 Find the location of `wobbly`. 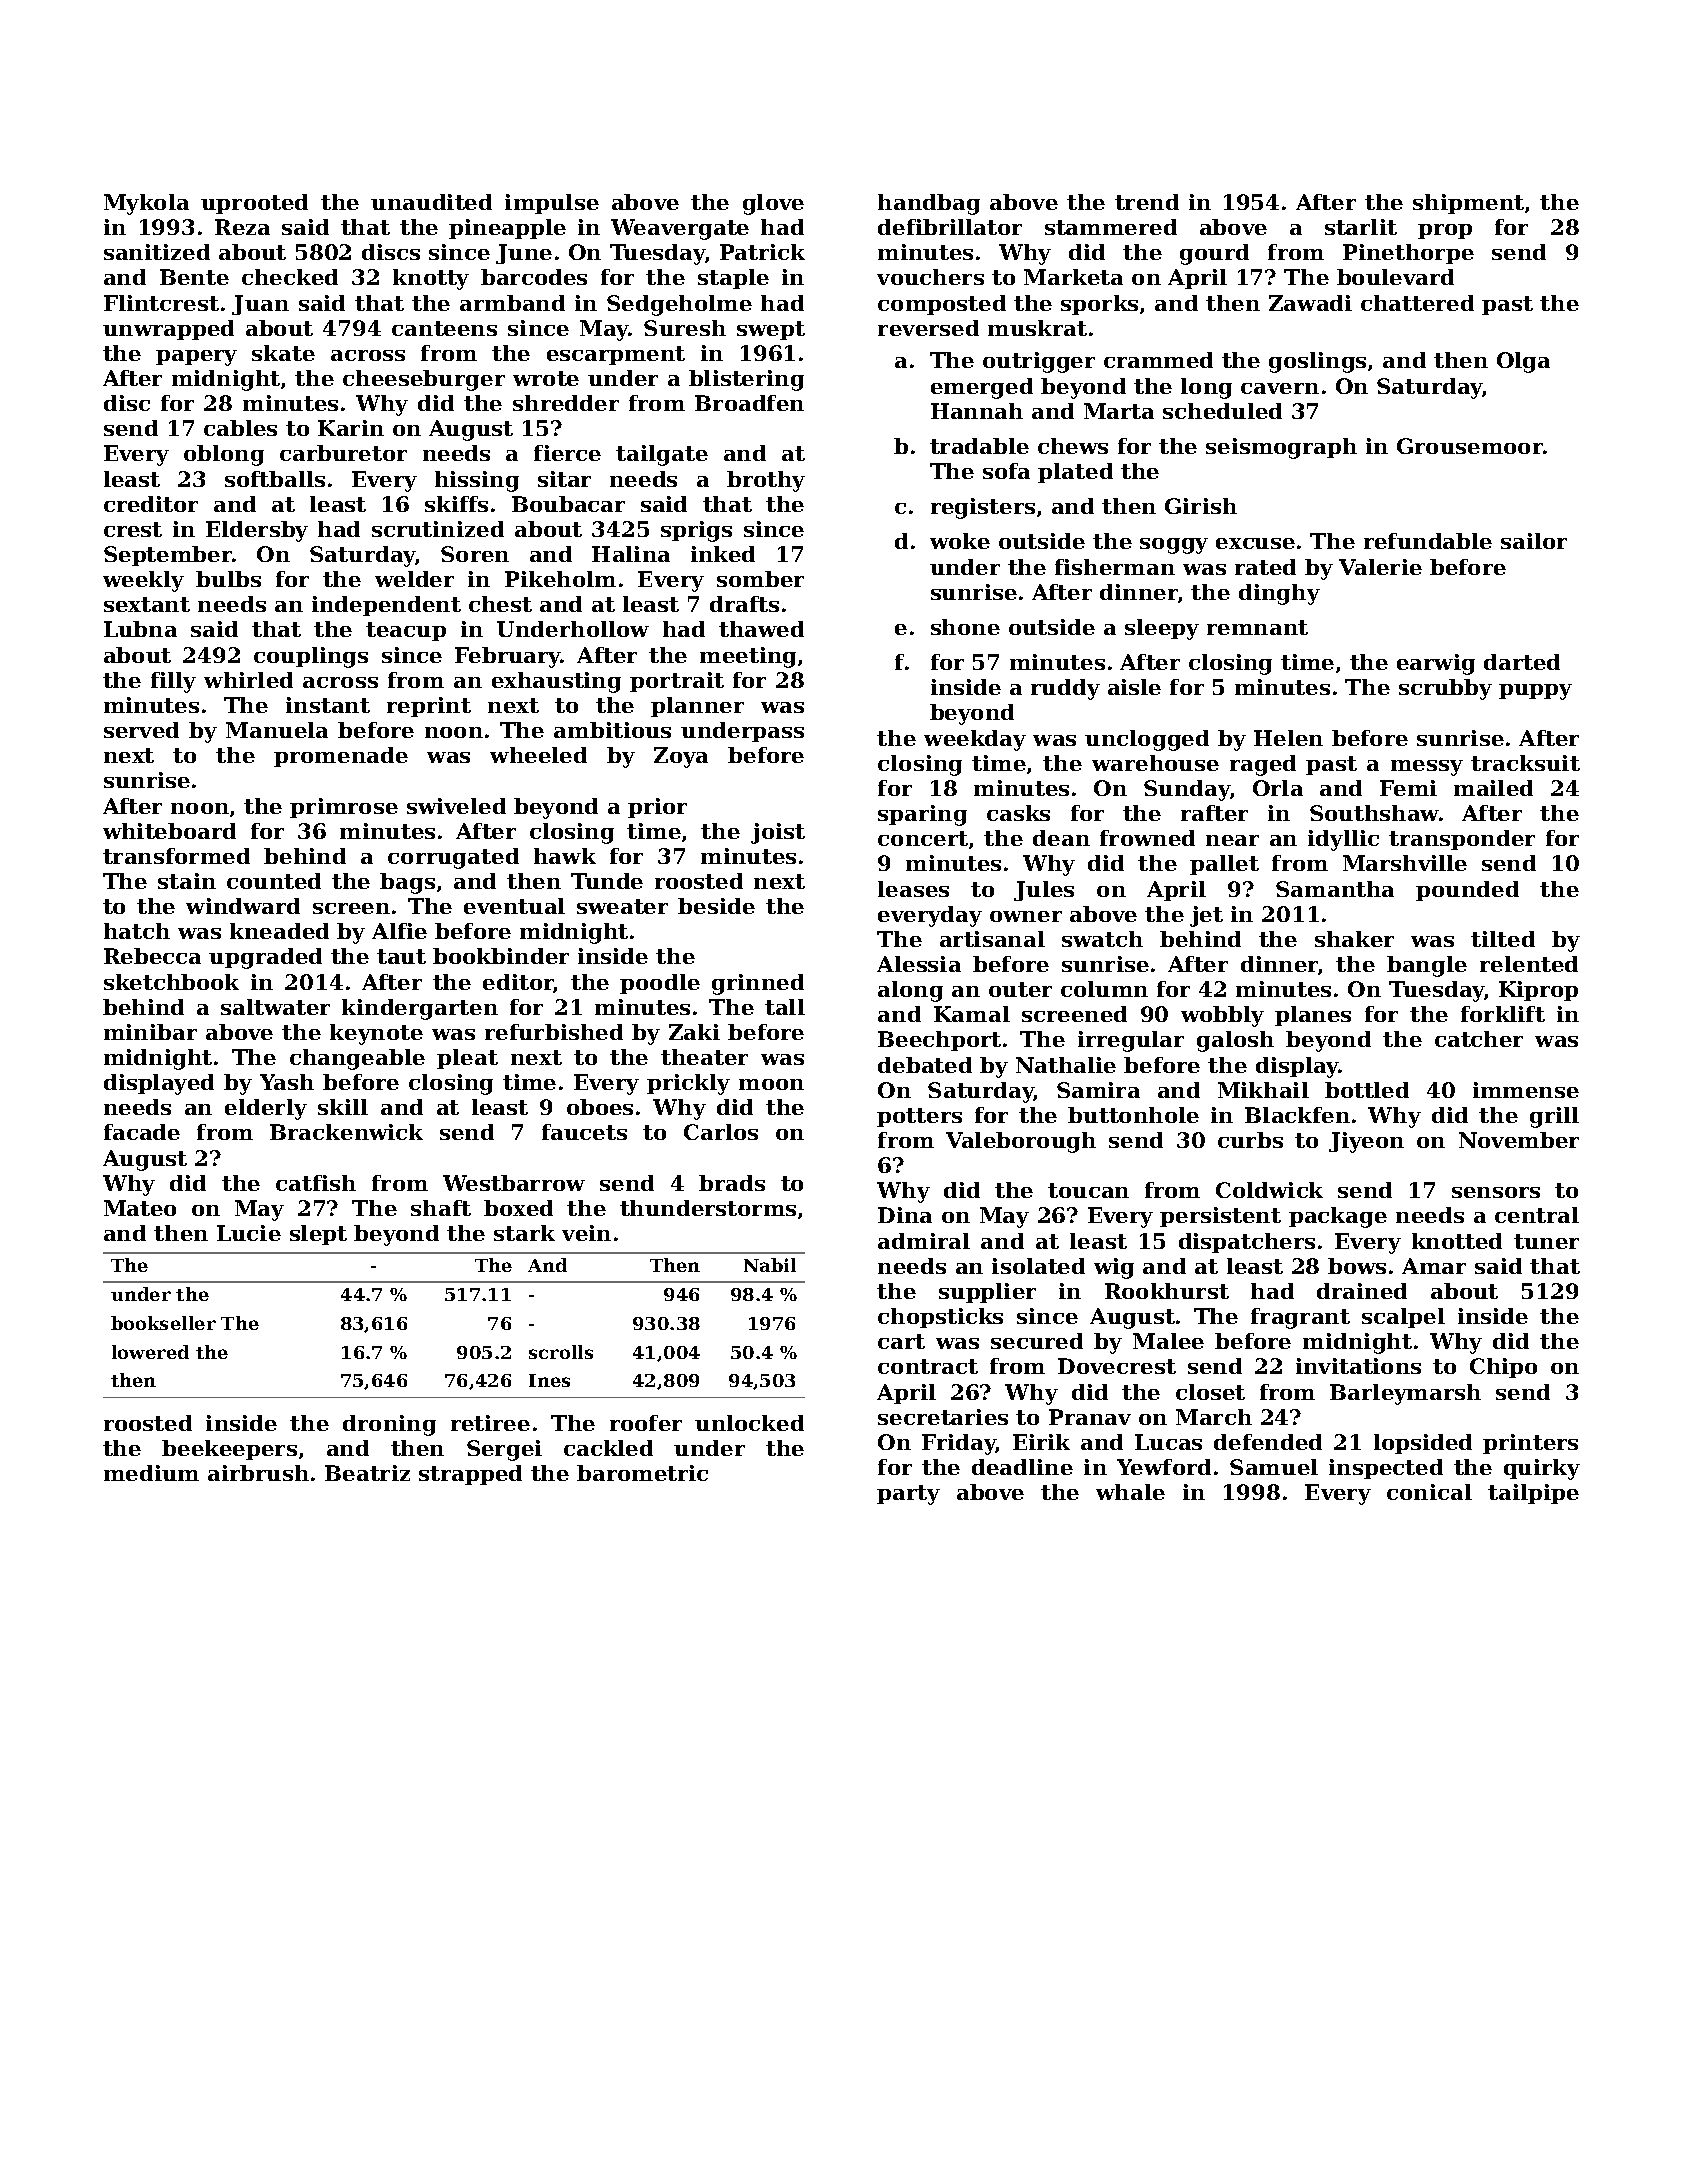

wobbly is located at coordinates (1222, 1016).
